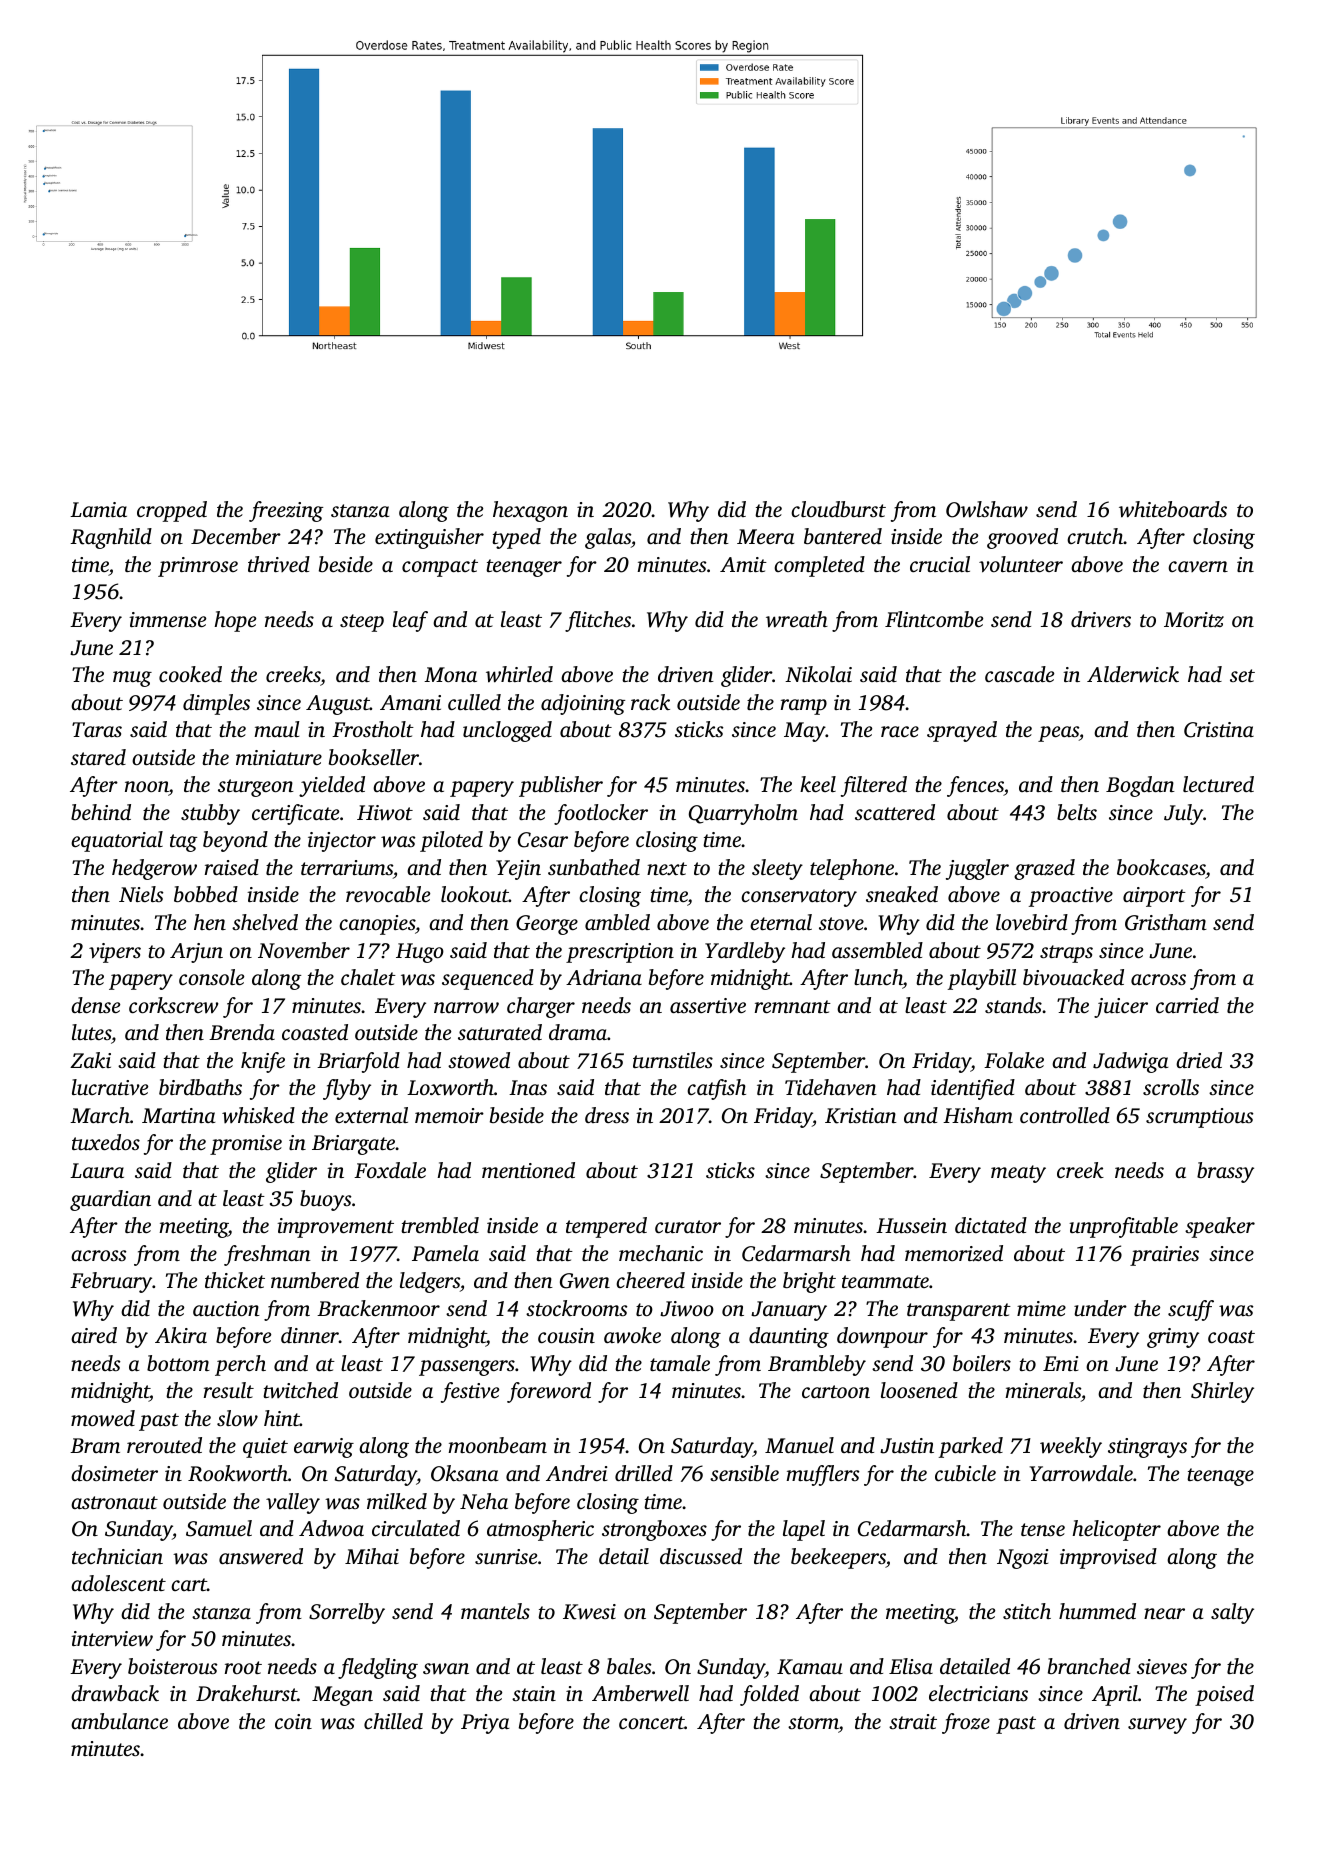 This page has height=1873, width=1325. I want to click on cousin, so click(566, 1335).
